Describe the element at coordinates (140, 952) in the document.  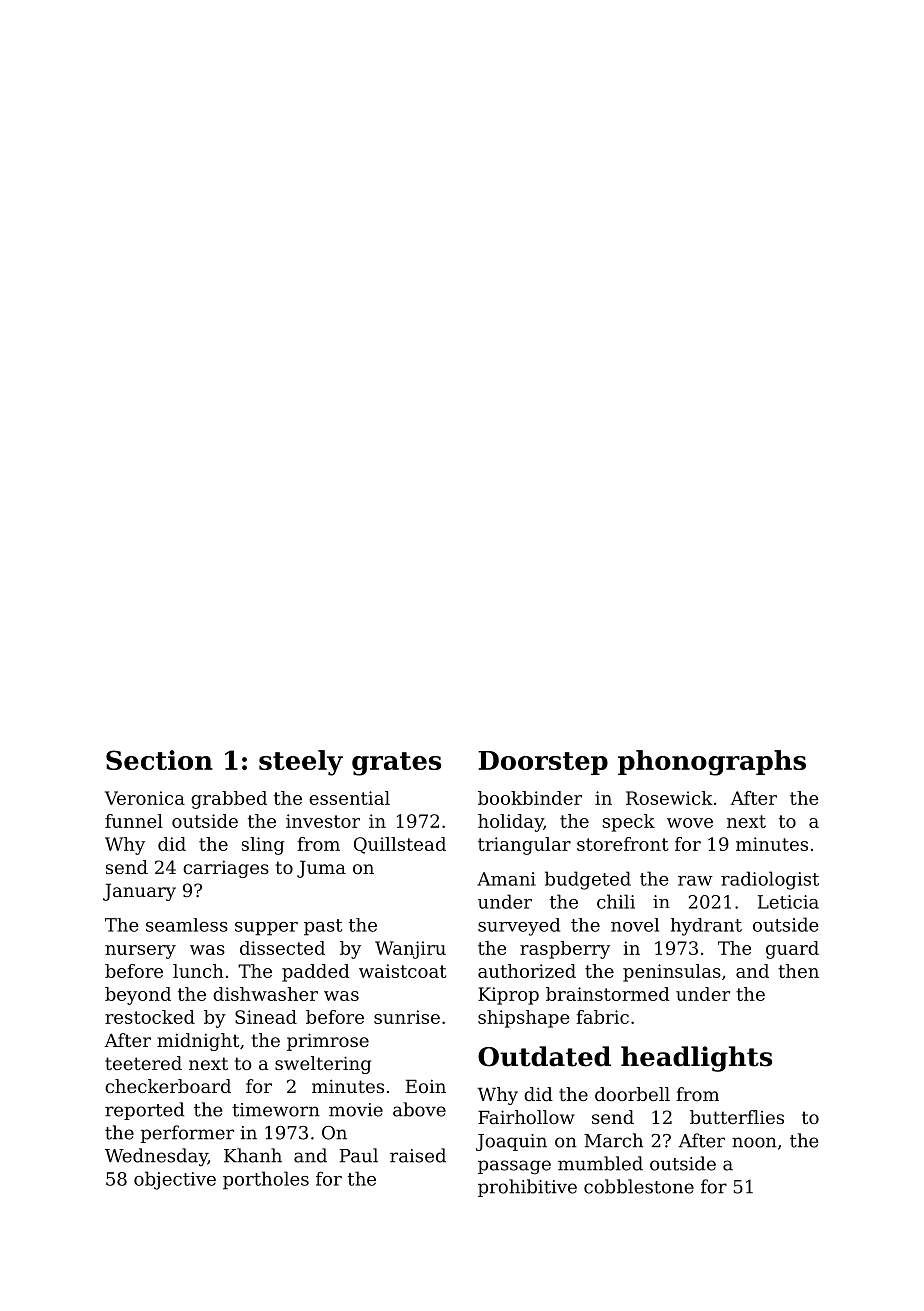
I see `nursery` at that location.
